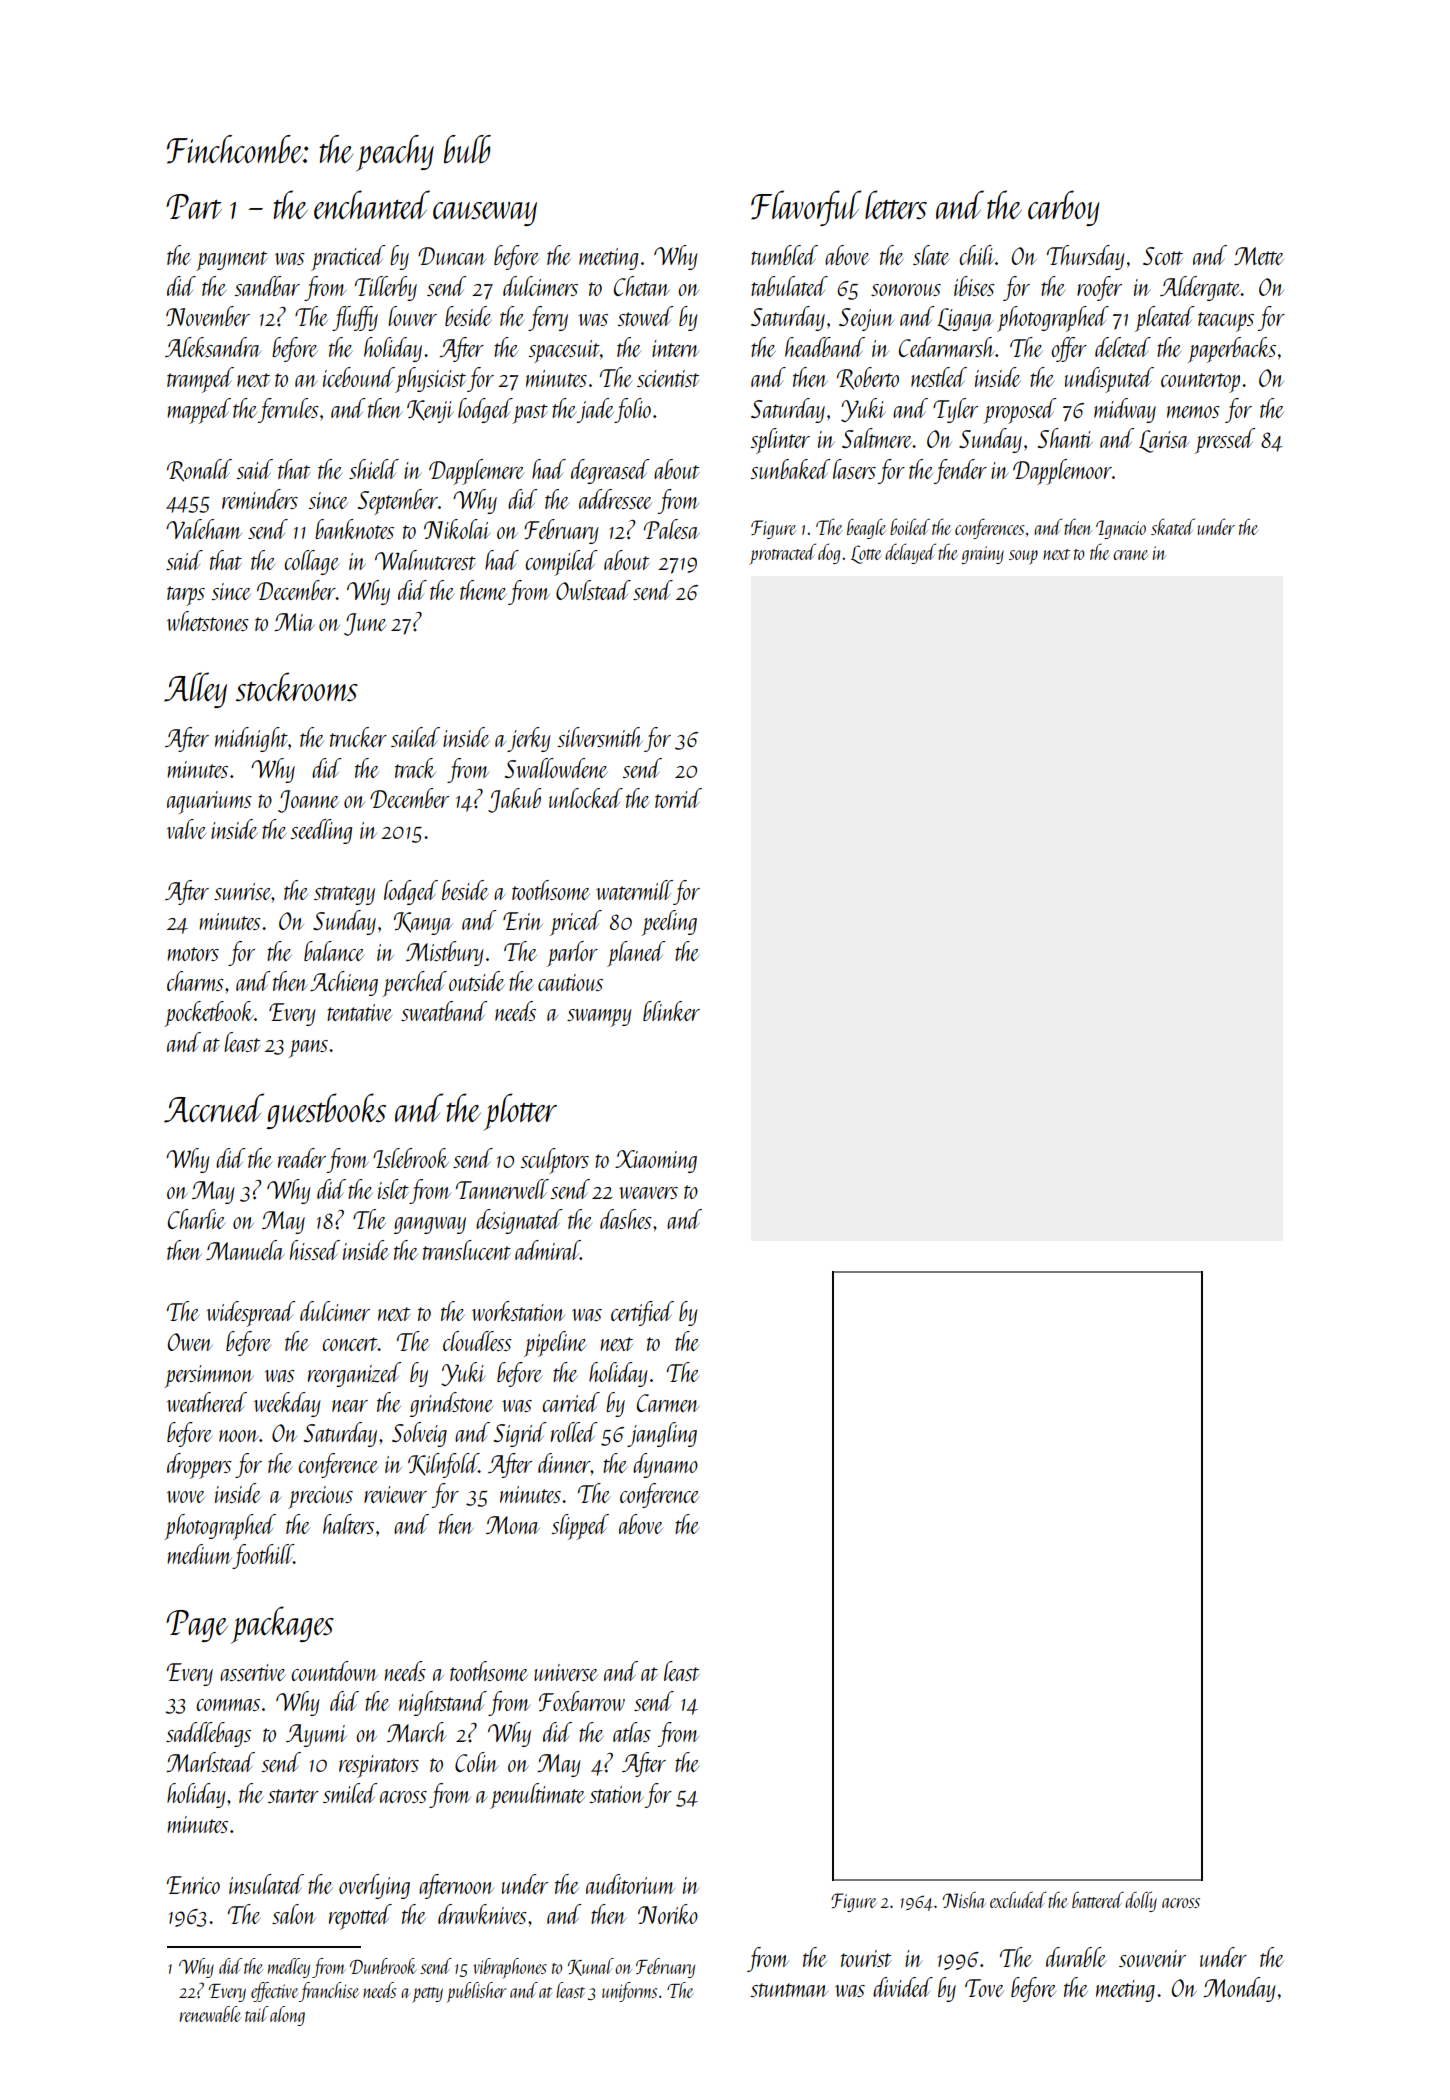 The width and height of the screenshot is (1450, 2100). Describe the element at coordinates (1173, 526) in the screenshot. I see `skated` at that location.
